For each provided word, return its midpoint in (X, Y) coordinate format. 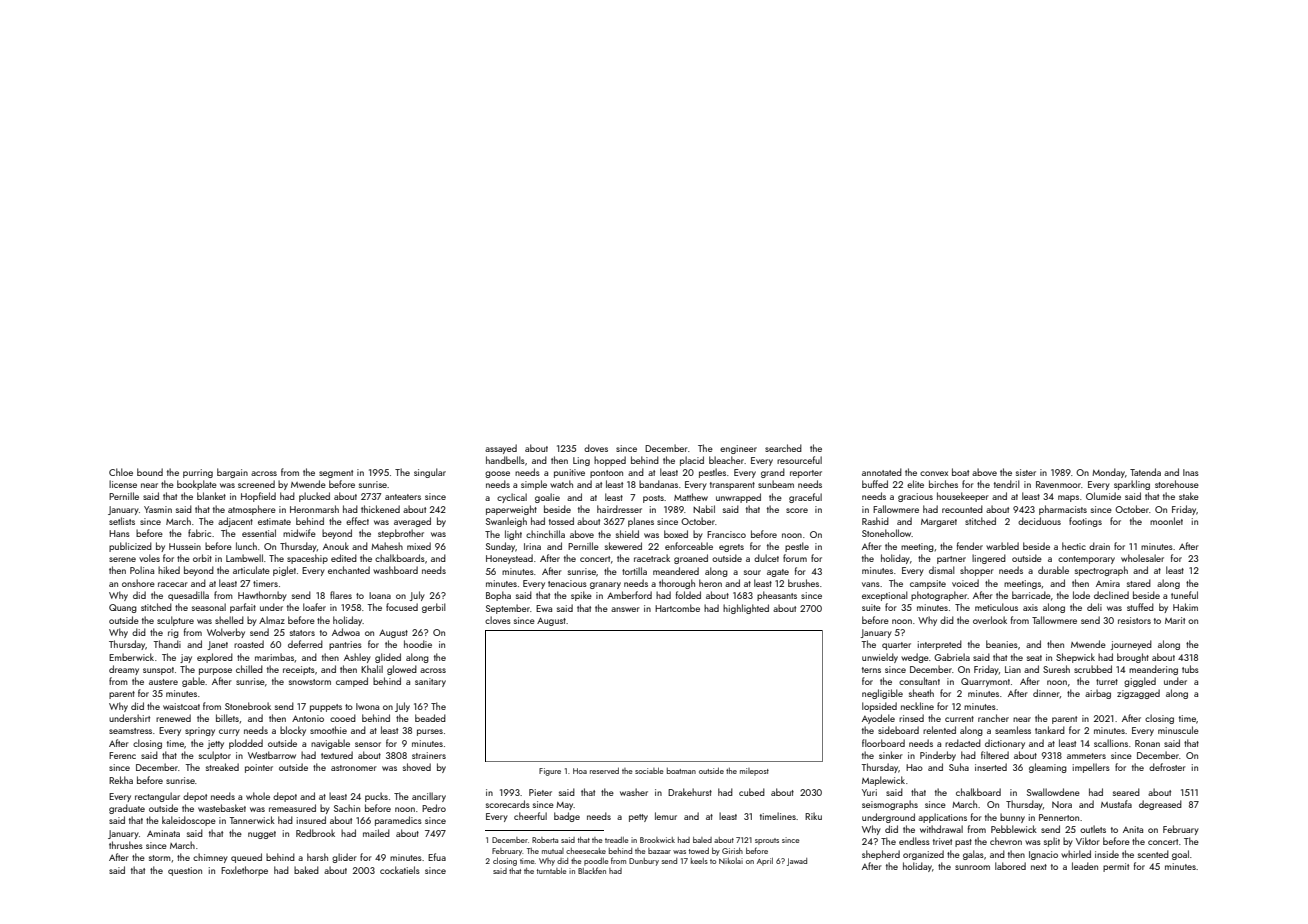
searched (783, 448)
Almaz (272, 620)
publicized (130, 547)
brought (1133, 658)
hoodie (418, 644)
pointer (259, 768)
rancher (993, 718)
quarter (896, 646)
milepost (754, 772)
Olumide (1103, 496)
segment (336, 474)
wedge (915, 658)
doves (596, 448)
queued (246, 858)
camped (352, 682)
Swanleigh (506, 522)
